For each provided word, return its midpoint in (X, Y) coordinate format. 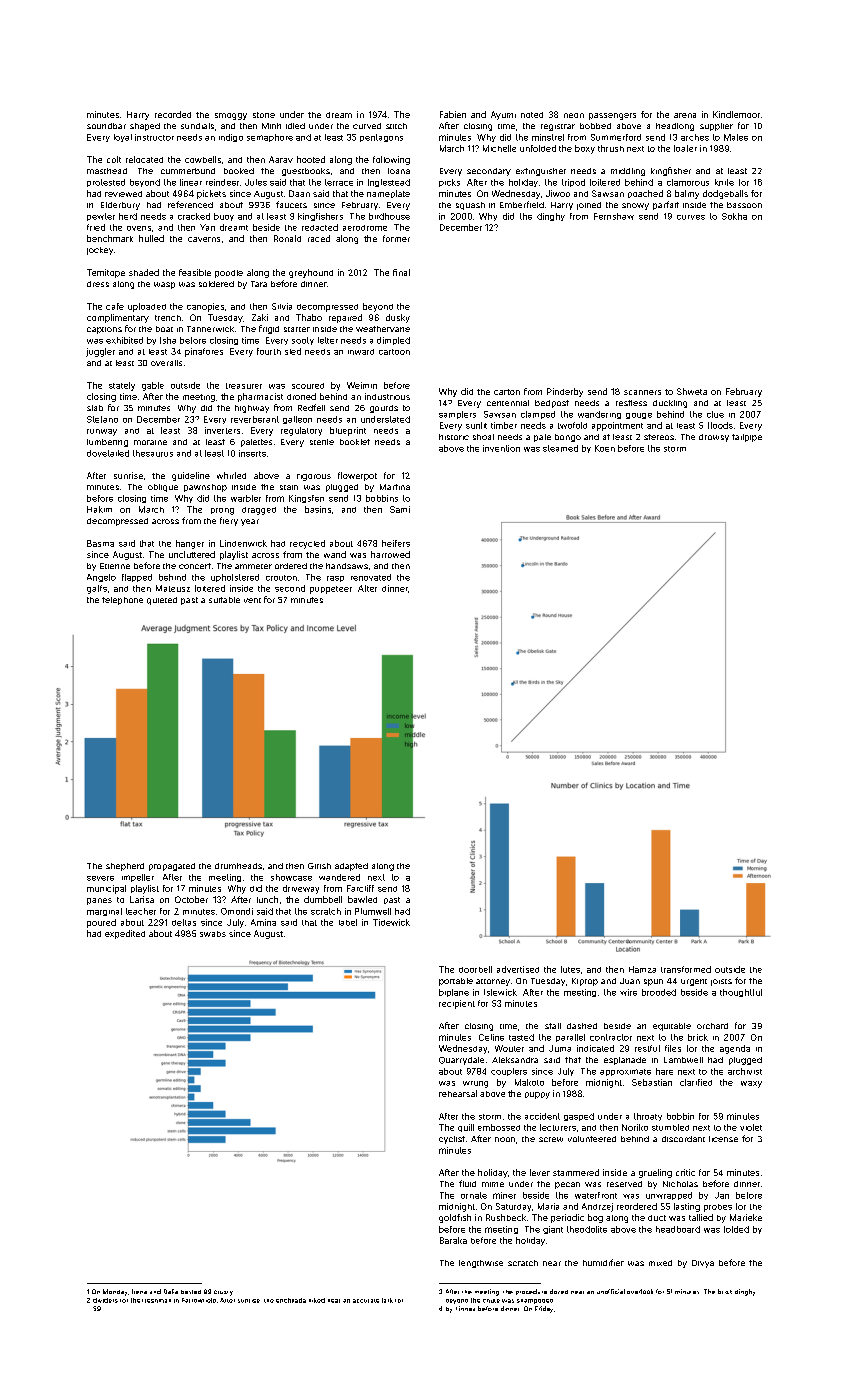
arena (685, 115)
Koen (605, 448)
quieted (162, 601)
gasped (579, 1117)
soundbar (106, 126)
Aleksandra (515, 1060)
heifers (396, 543)
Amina (263, 922)
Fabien (453, 114)
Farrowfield (199, 1300)
